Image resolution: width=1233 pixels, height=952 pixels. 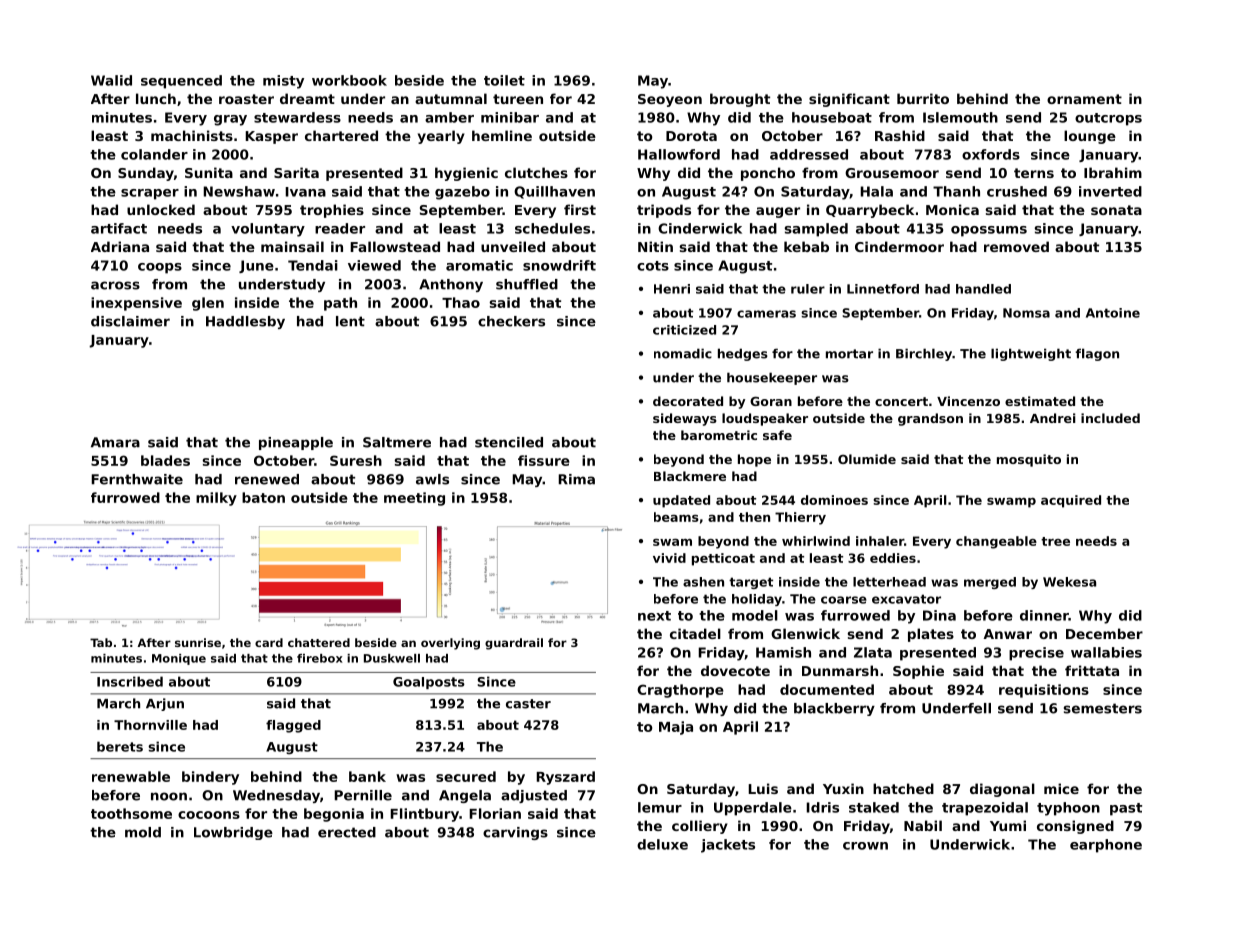 What do you see at coordinates (740, 100) in the image?
I see `brought` at bounding box center [740, 100].
